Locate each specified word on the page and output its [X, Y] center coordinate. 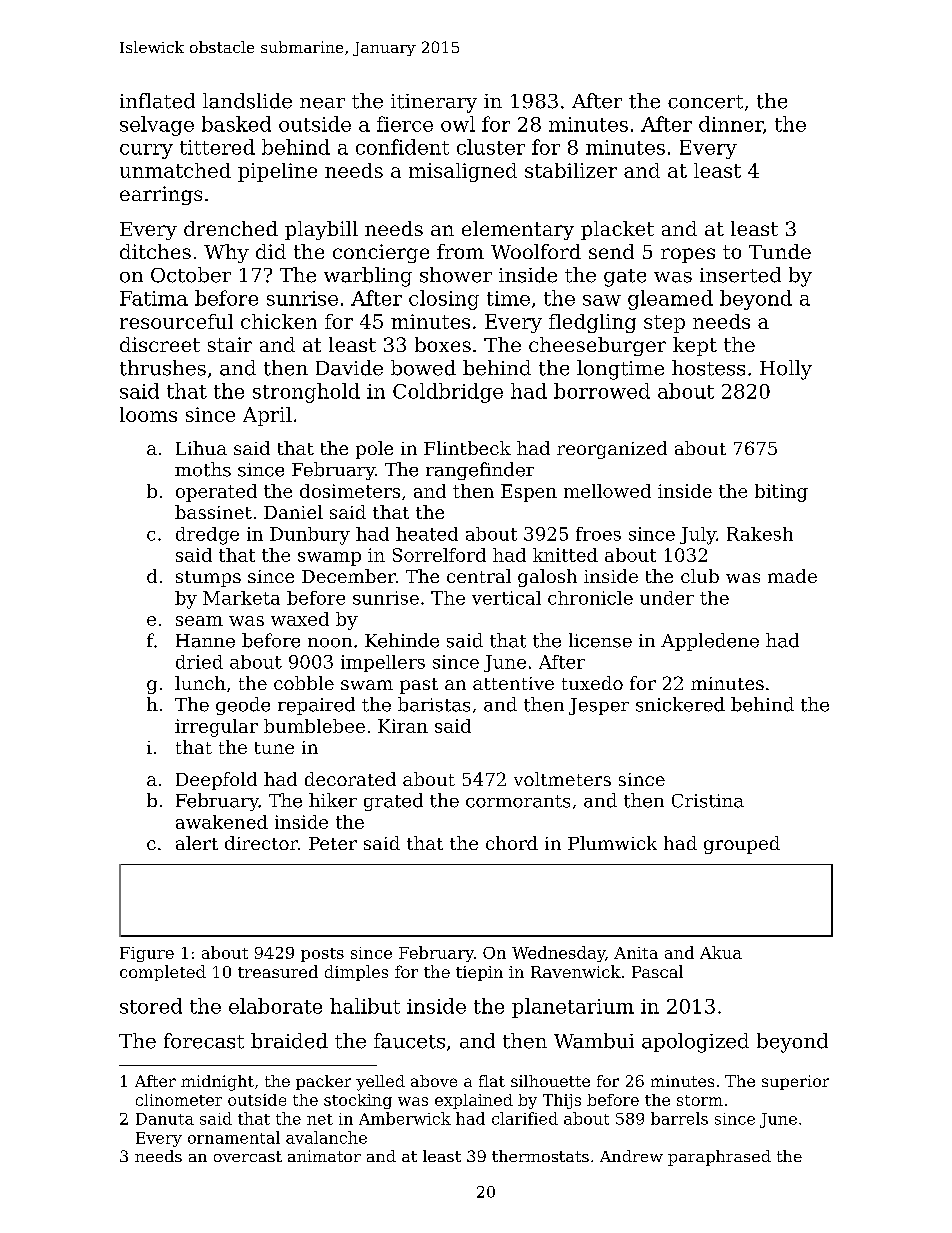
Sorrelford [439, 555]
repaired [316, 706]
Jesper [599, 706]
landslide [247, 101]
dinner [731, 124]
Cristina [708, 801]
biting [781, 493]
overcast [248, 1156]
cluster [491, 147]
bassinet [213, 512]
